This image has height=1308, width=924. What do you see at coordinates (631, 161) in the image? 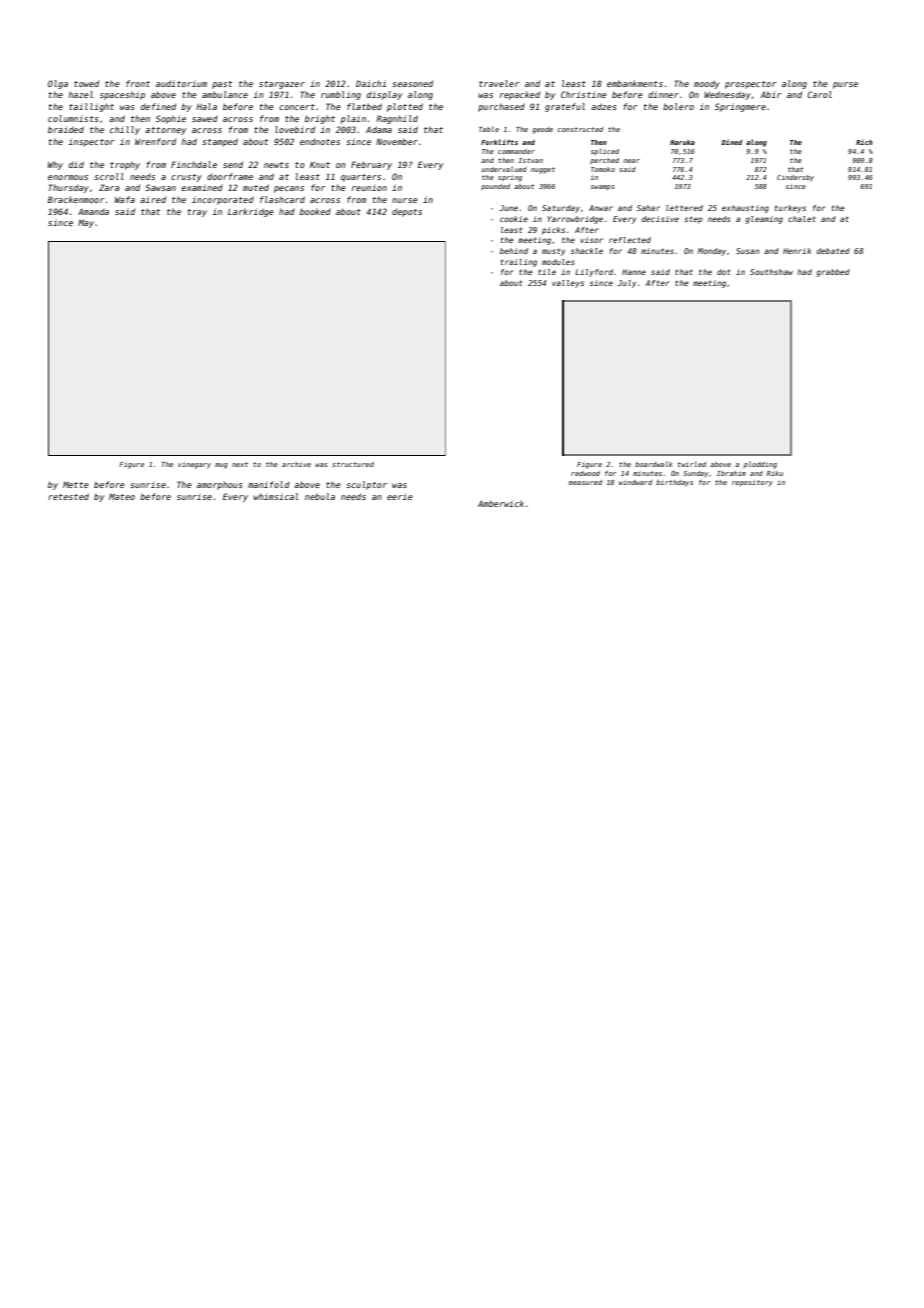
I see `near` at bounding box center [631, 161].
